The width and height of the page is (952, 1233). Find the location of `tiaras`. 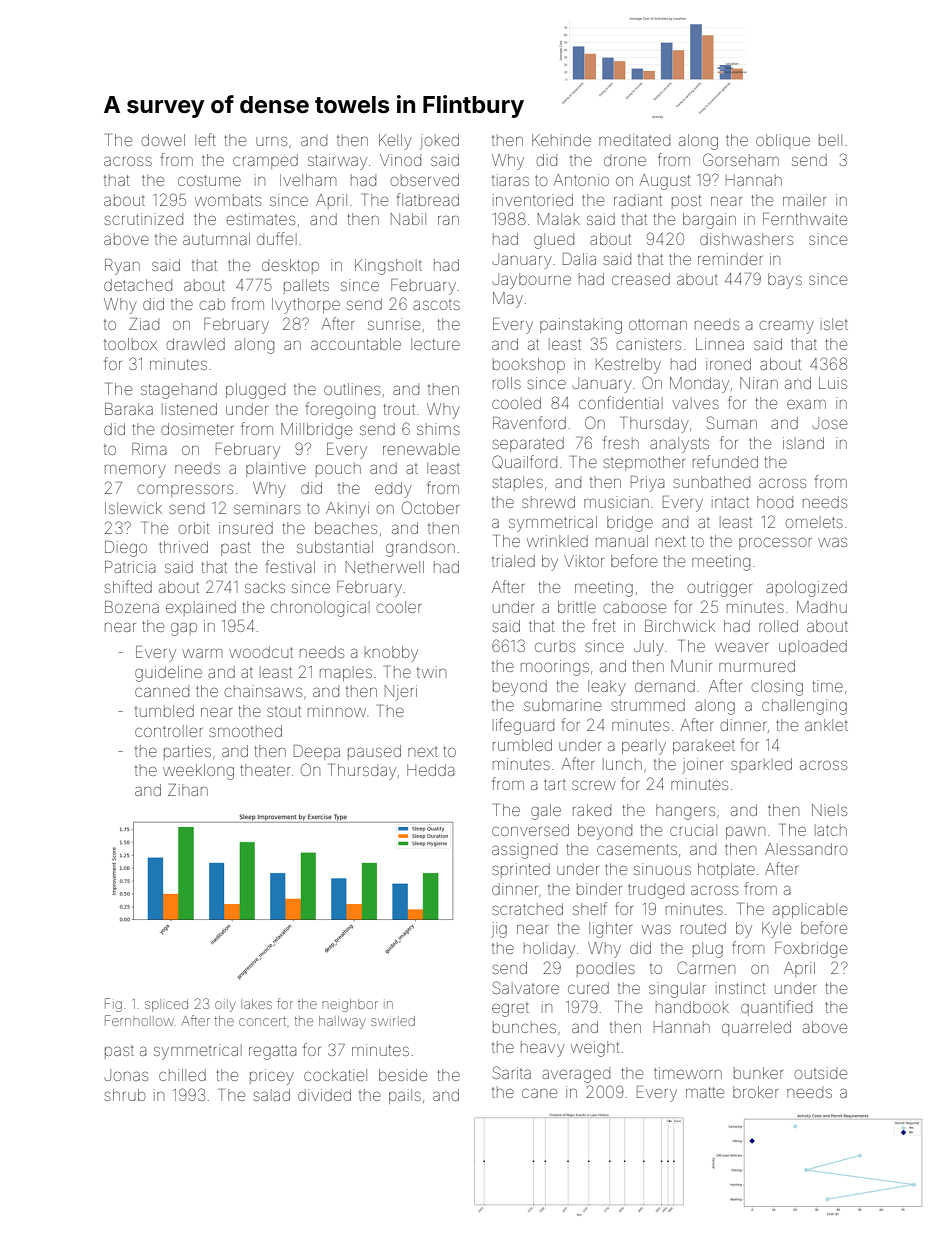

tiaras is located at coordinates (510, 180).
